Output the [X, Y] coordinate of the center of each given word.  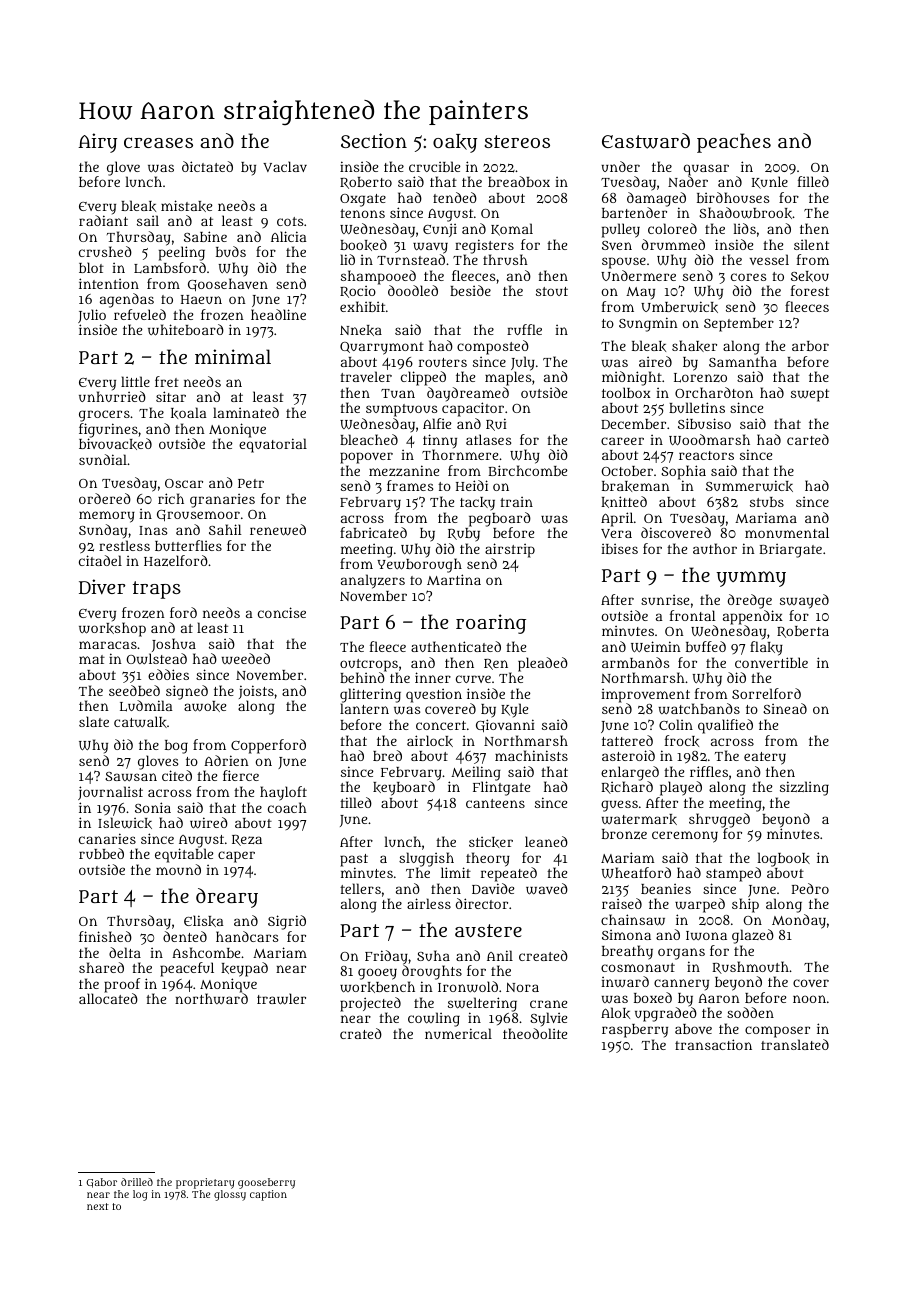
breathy [627, 952]
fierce [241, 775]
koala [189, 413]
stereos [517, 141]
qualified [725, 726]
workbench [377, 987]
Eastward [646, 141]
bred [387, 755]
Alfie [437, 423]
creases [158, 142]
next [98, 1206]
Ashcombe [206, 952]
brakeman [636, 486]
